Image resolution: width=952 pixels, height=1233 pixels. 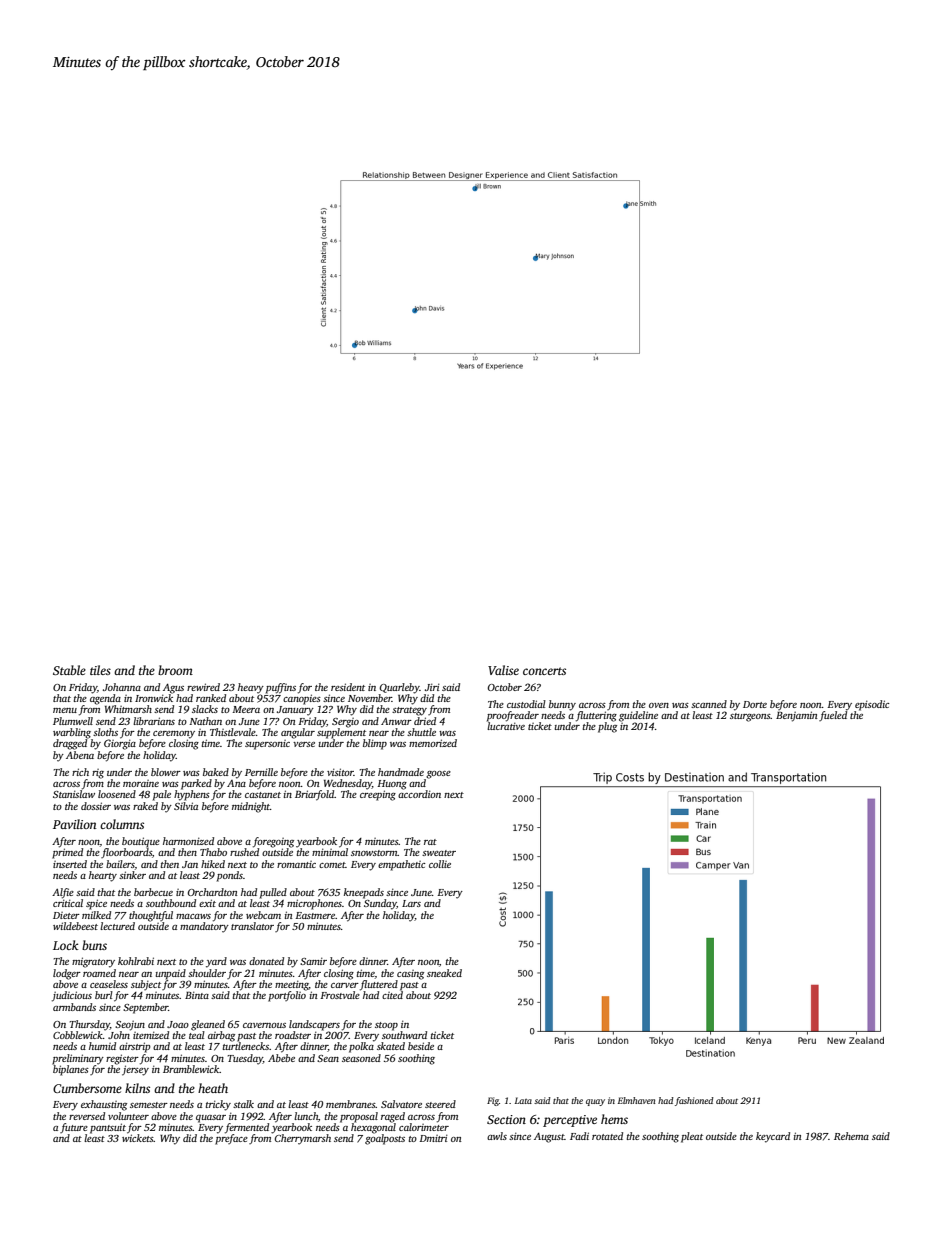 What do you see at coordinates (72, 733) in the screenshot?
I see `warbling` at bounding box center [72, 733].
